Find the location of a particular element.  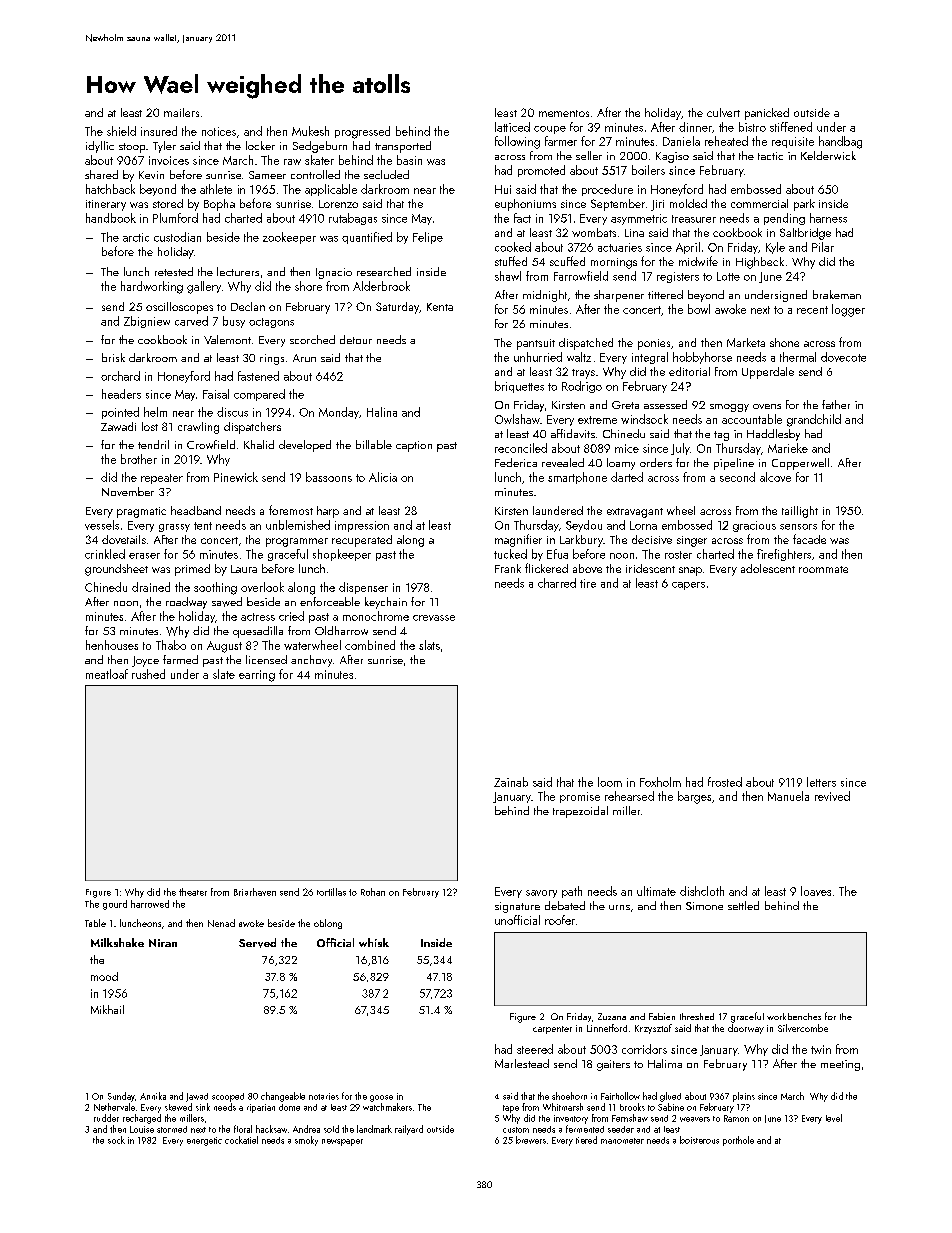

locker is located at coordinates (260, 145).
